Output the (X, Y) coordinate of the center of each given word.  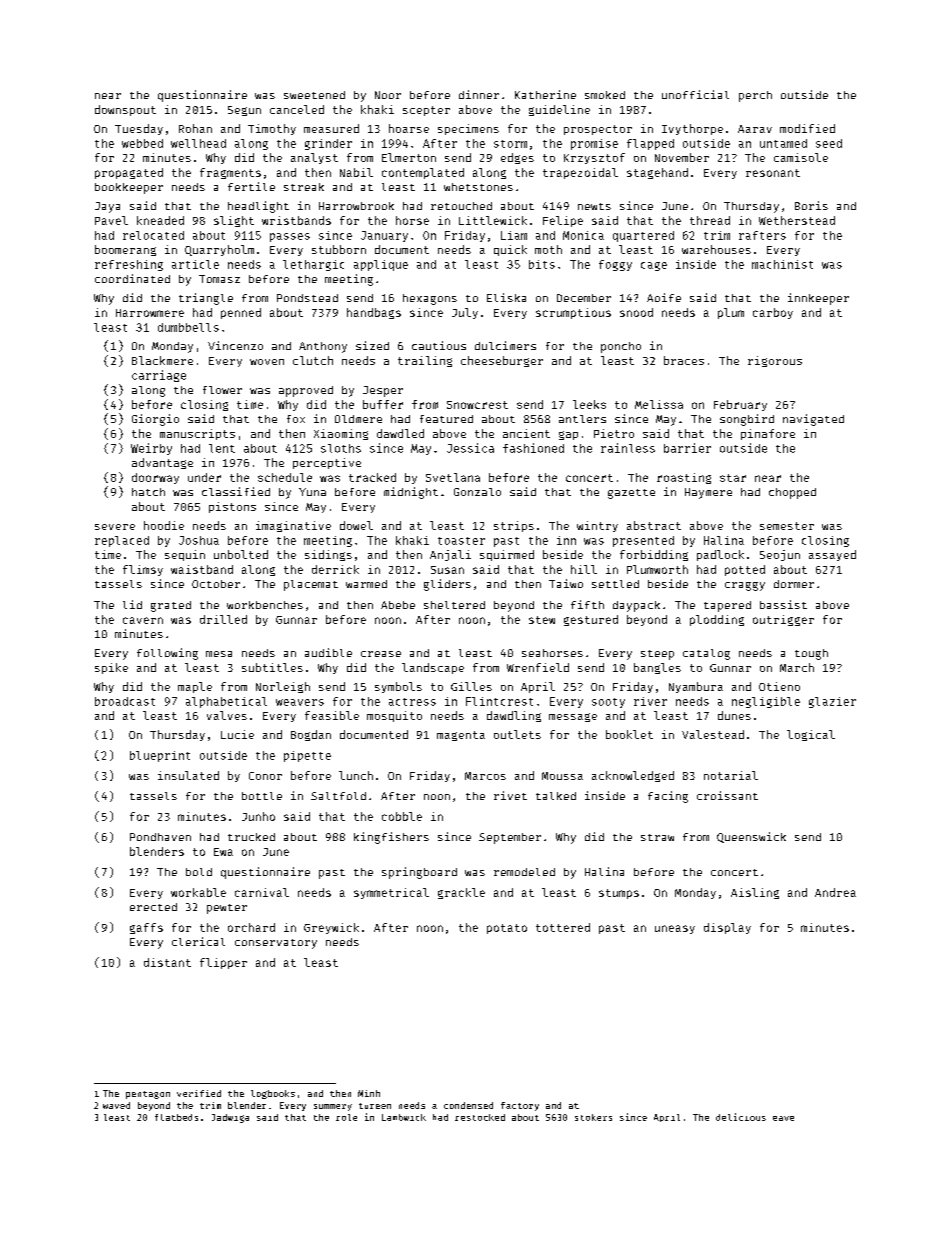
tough (811, 654)
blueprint (160, 756)
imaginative (293, 526)
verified (199, 1093)
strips (514, 526)
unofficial (695, 94)
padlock (720, 555)
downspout (125, 110)
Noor (388, 95)
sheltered (454, 605)
